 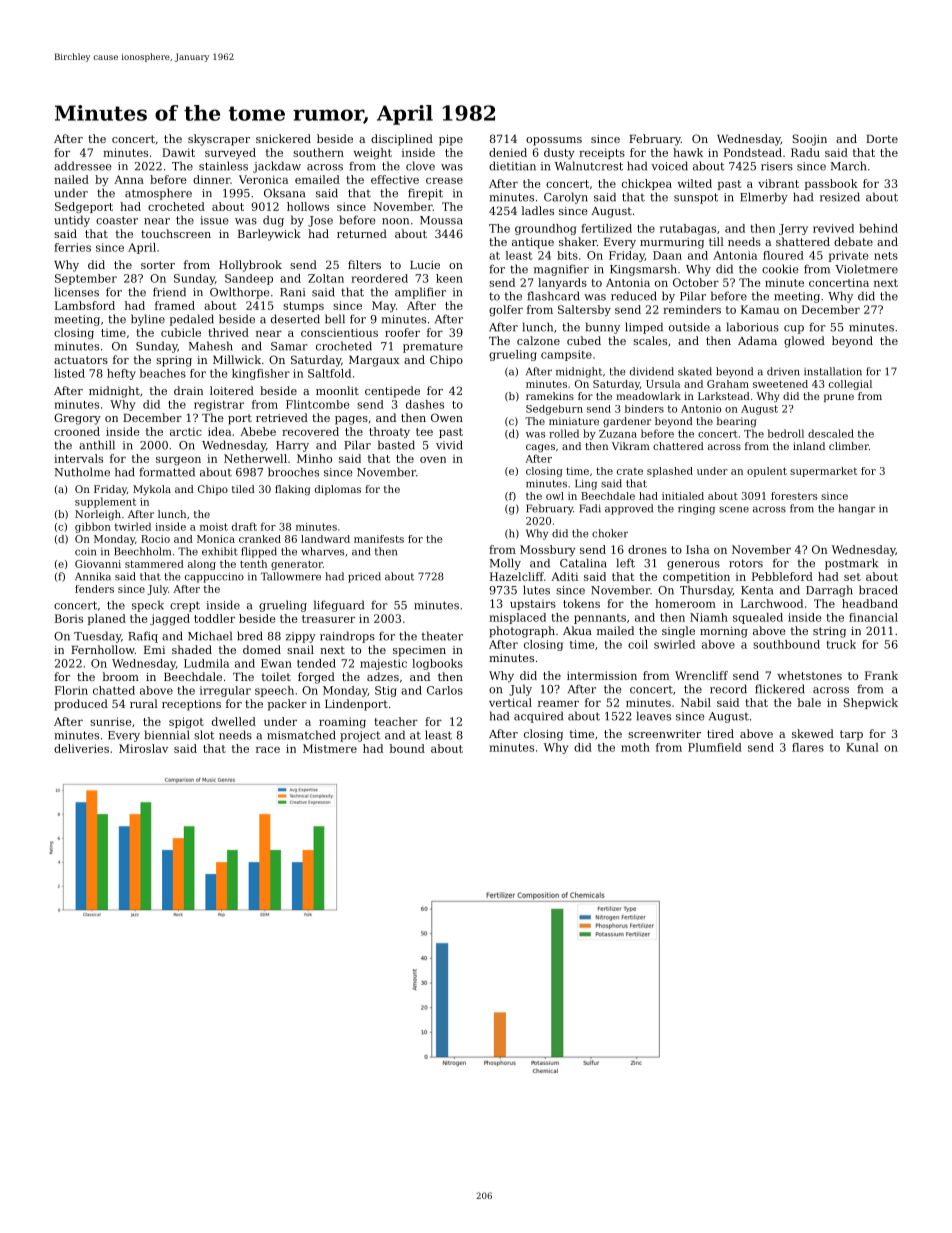 I want to click on raindrops, so click(x=347, y=637).
